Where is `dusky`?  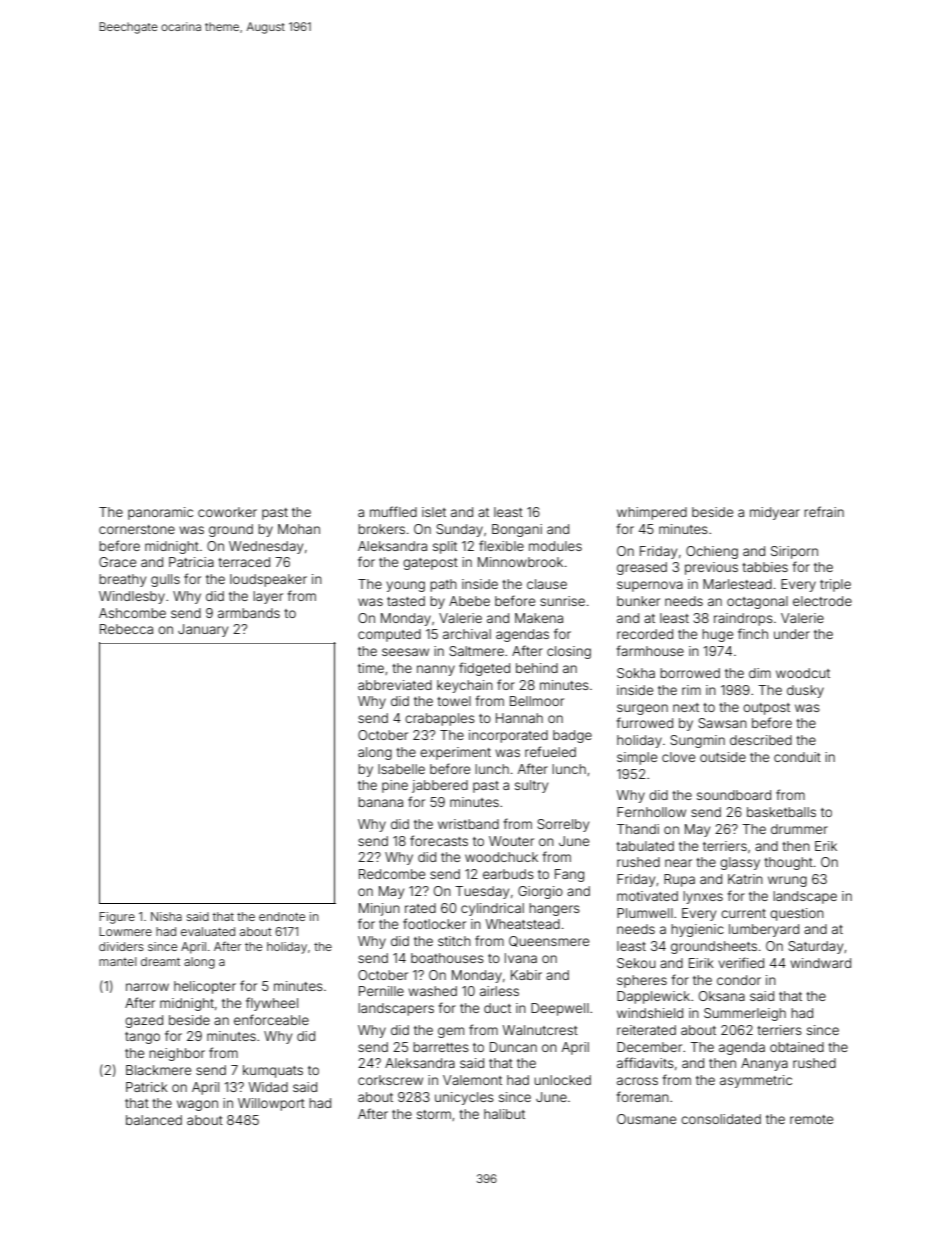 dusky is located at coordinates (805, 691).
